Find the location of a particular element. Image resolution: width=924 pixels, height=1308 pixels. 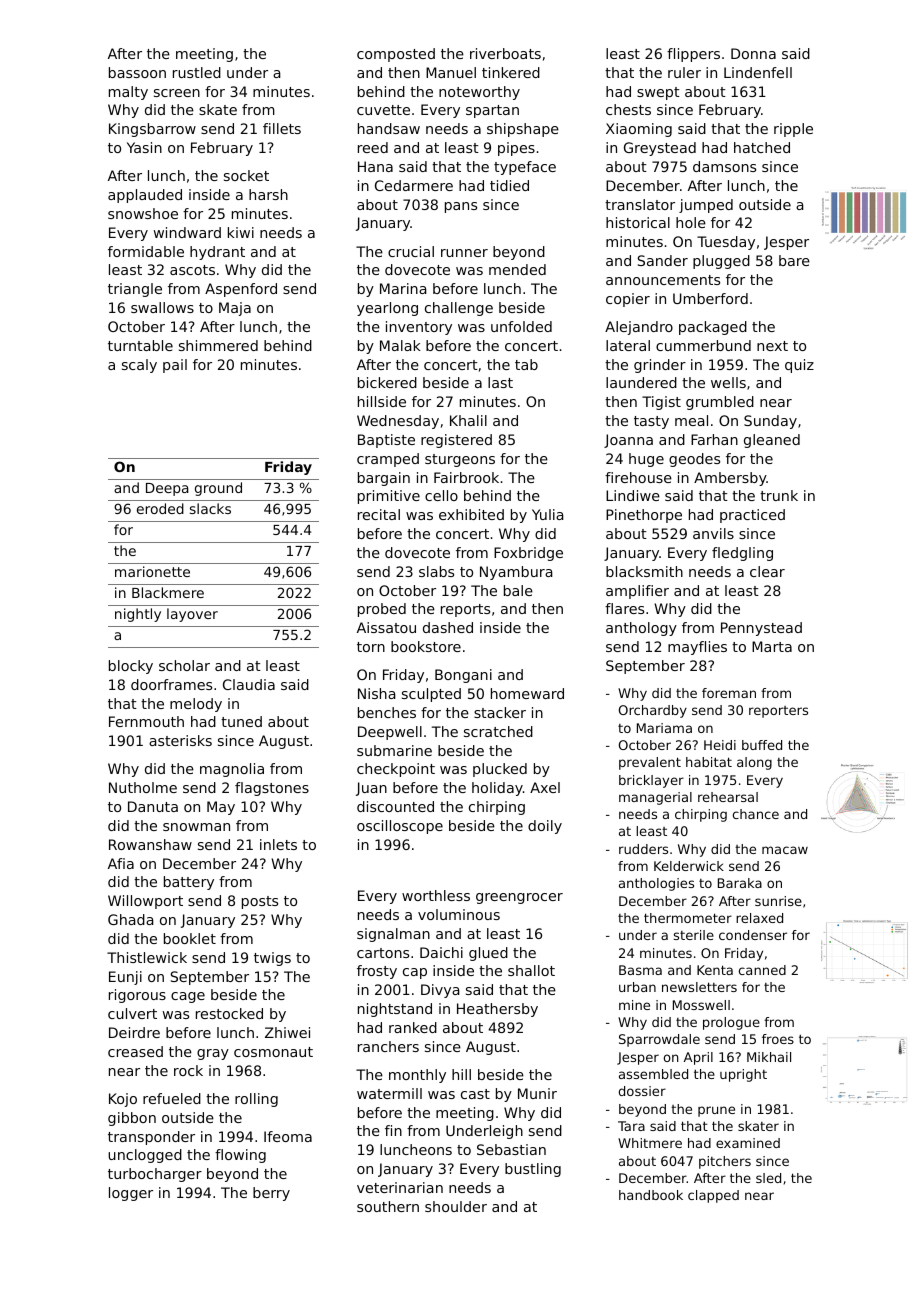

riverboats is located at coordinates (505, 53).
